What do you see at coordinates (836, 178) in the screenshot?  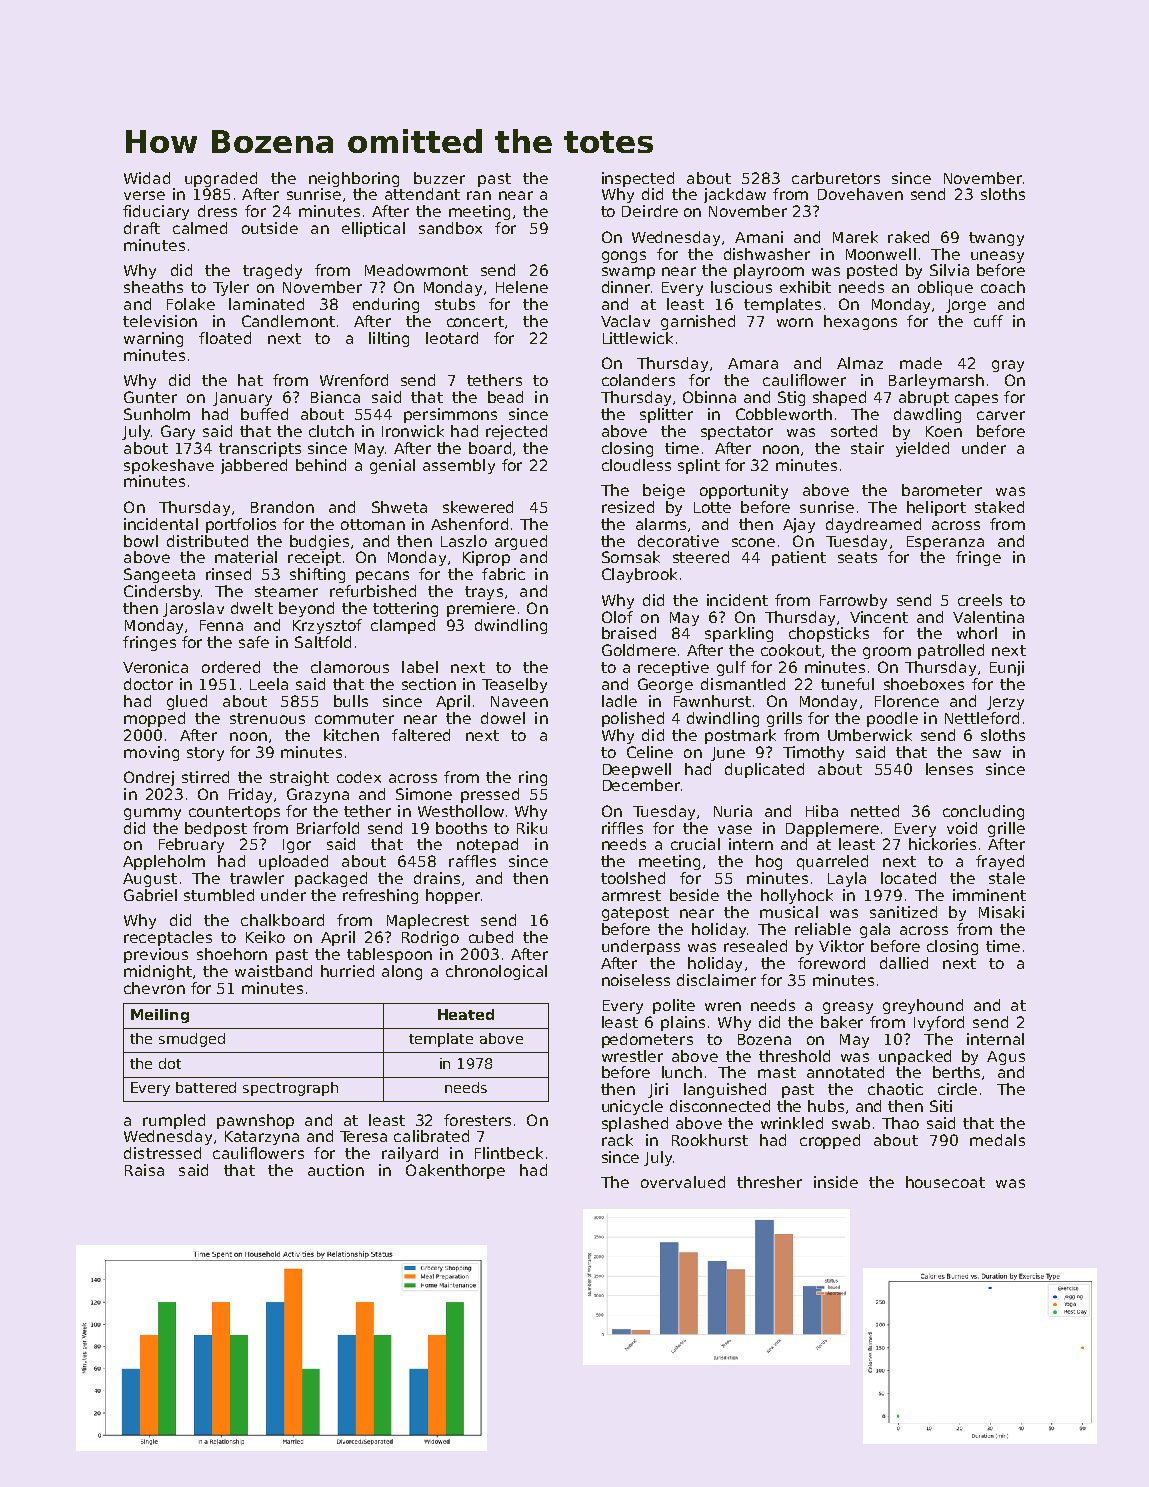 I see `carburetors` at bounding box center [836, 178].
